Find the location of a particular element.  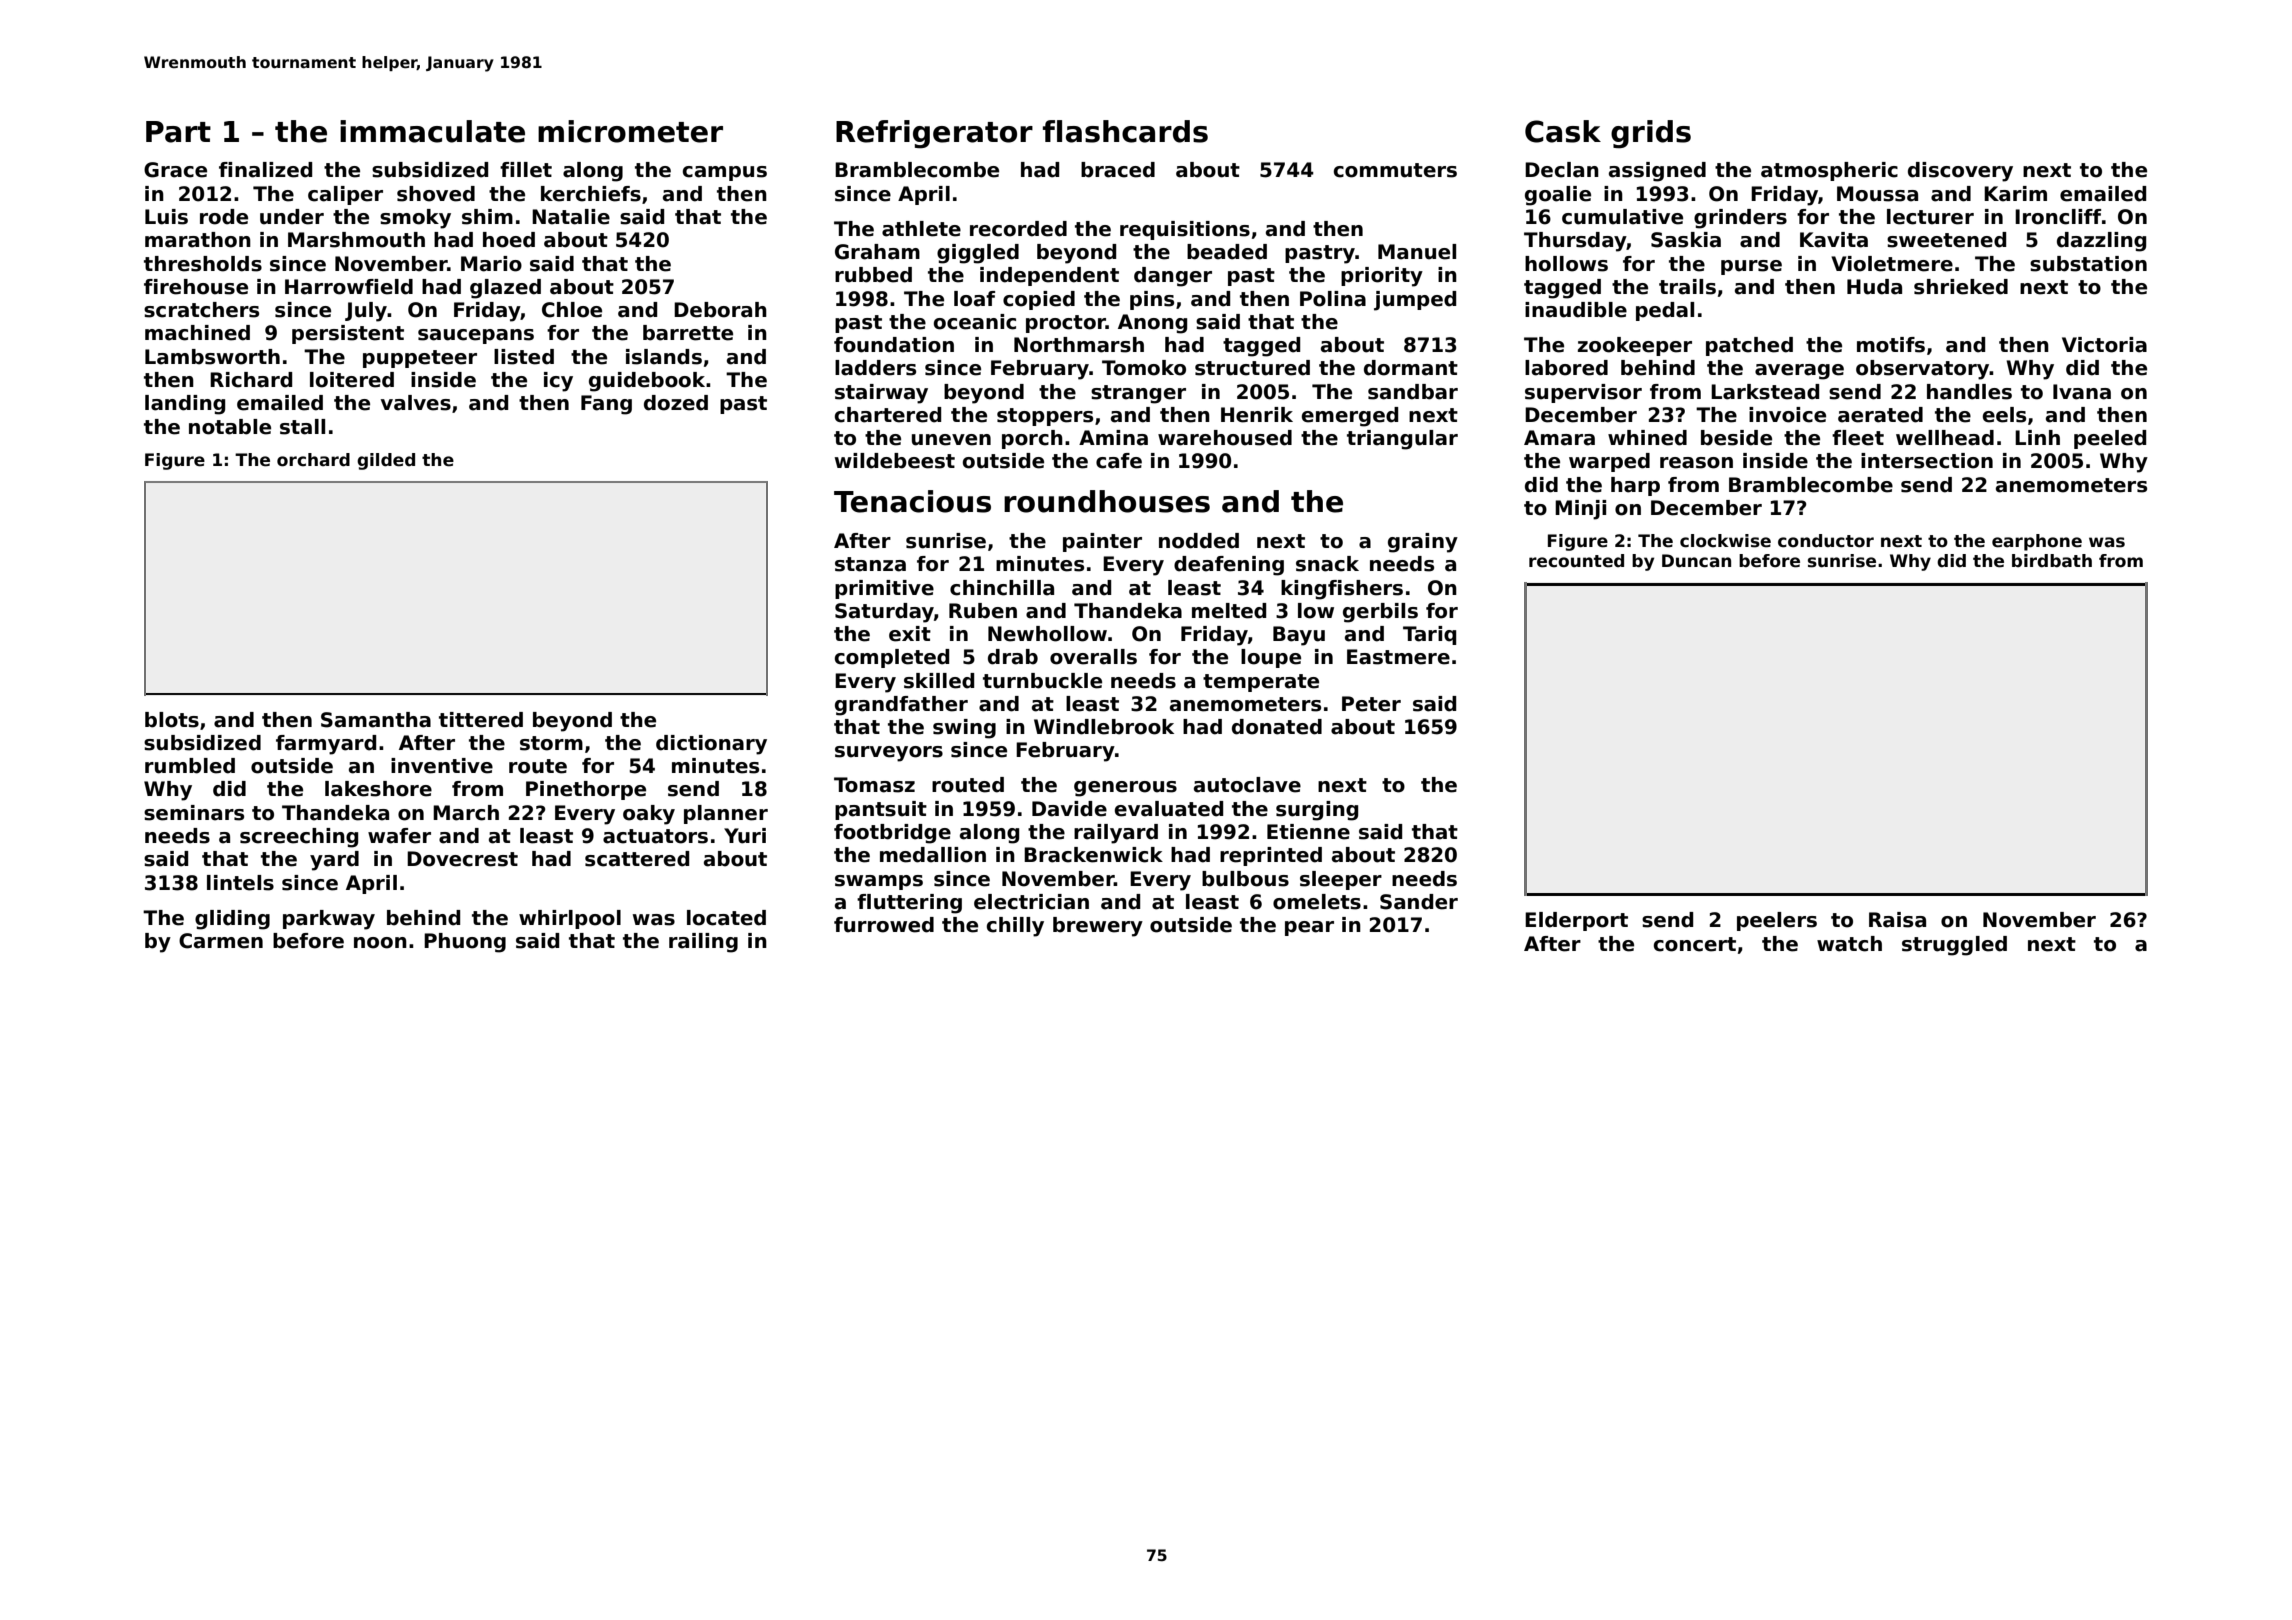

atmospheric is located at coordinates (1829, 171).
